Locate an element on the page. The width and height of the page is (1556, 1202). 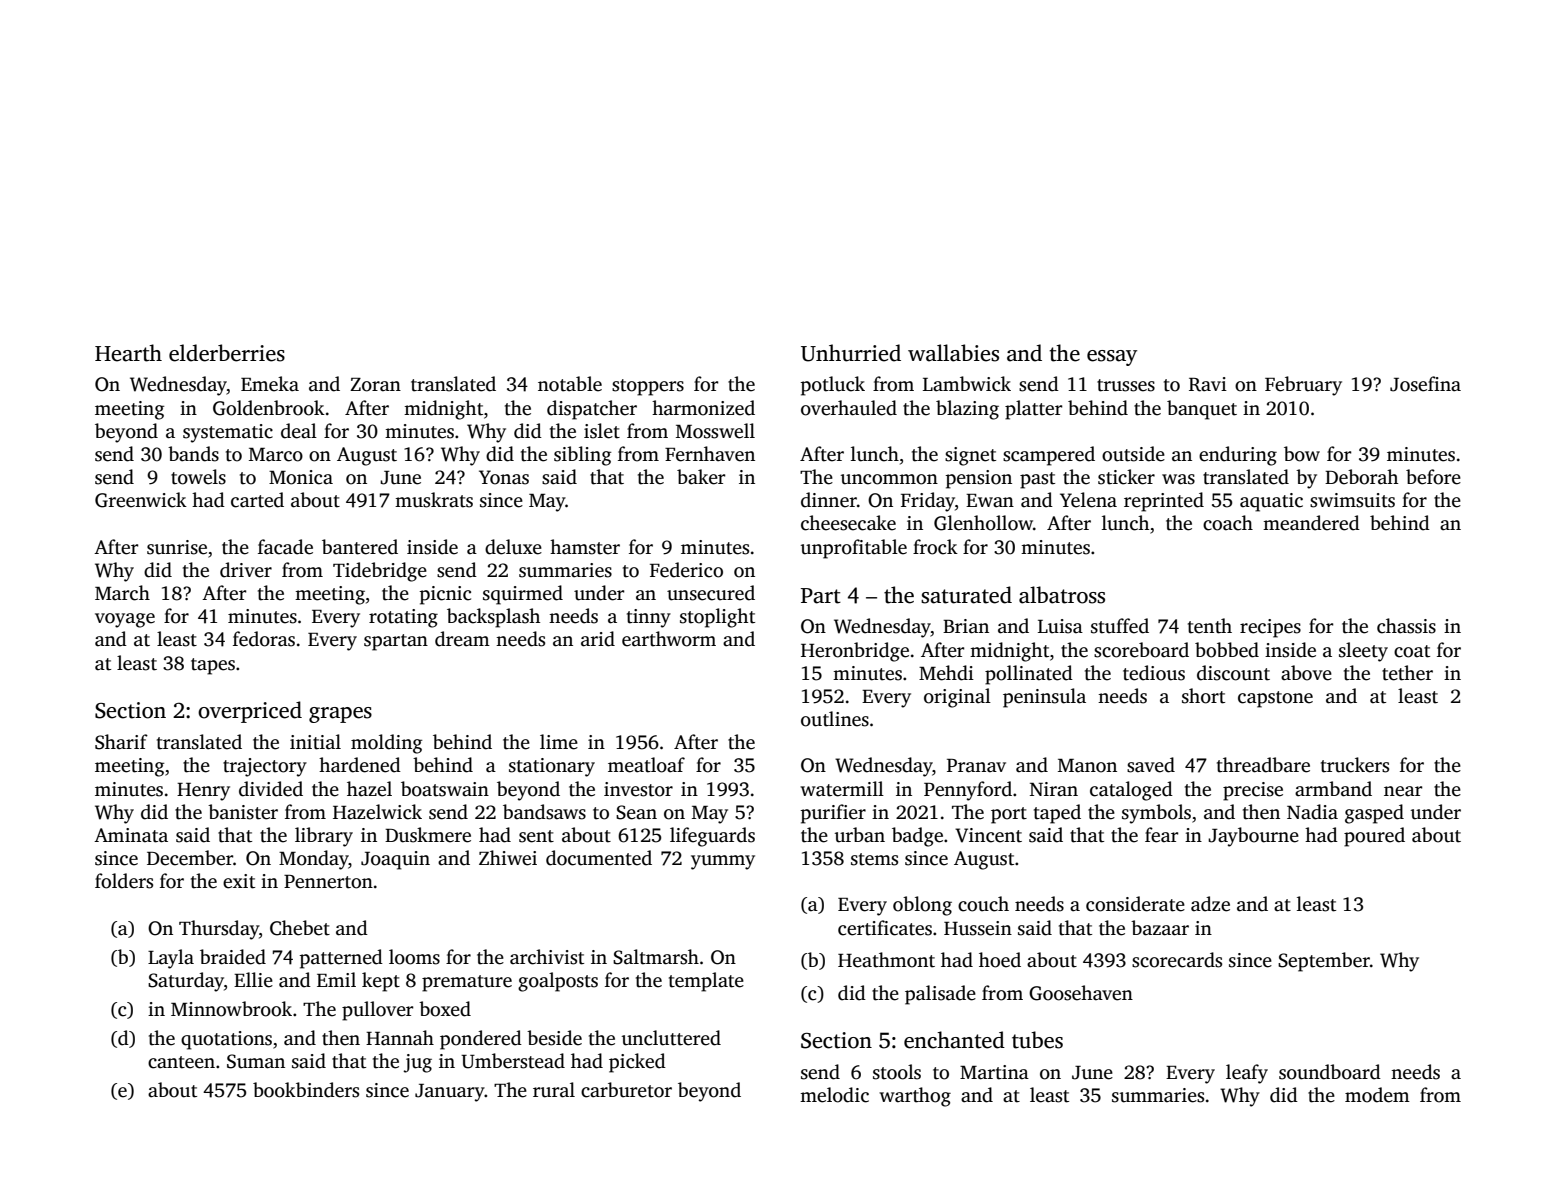
Monica is located at coordinates (301, 477).
